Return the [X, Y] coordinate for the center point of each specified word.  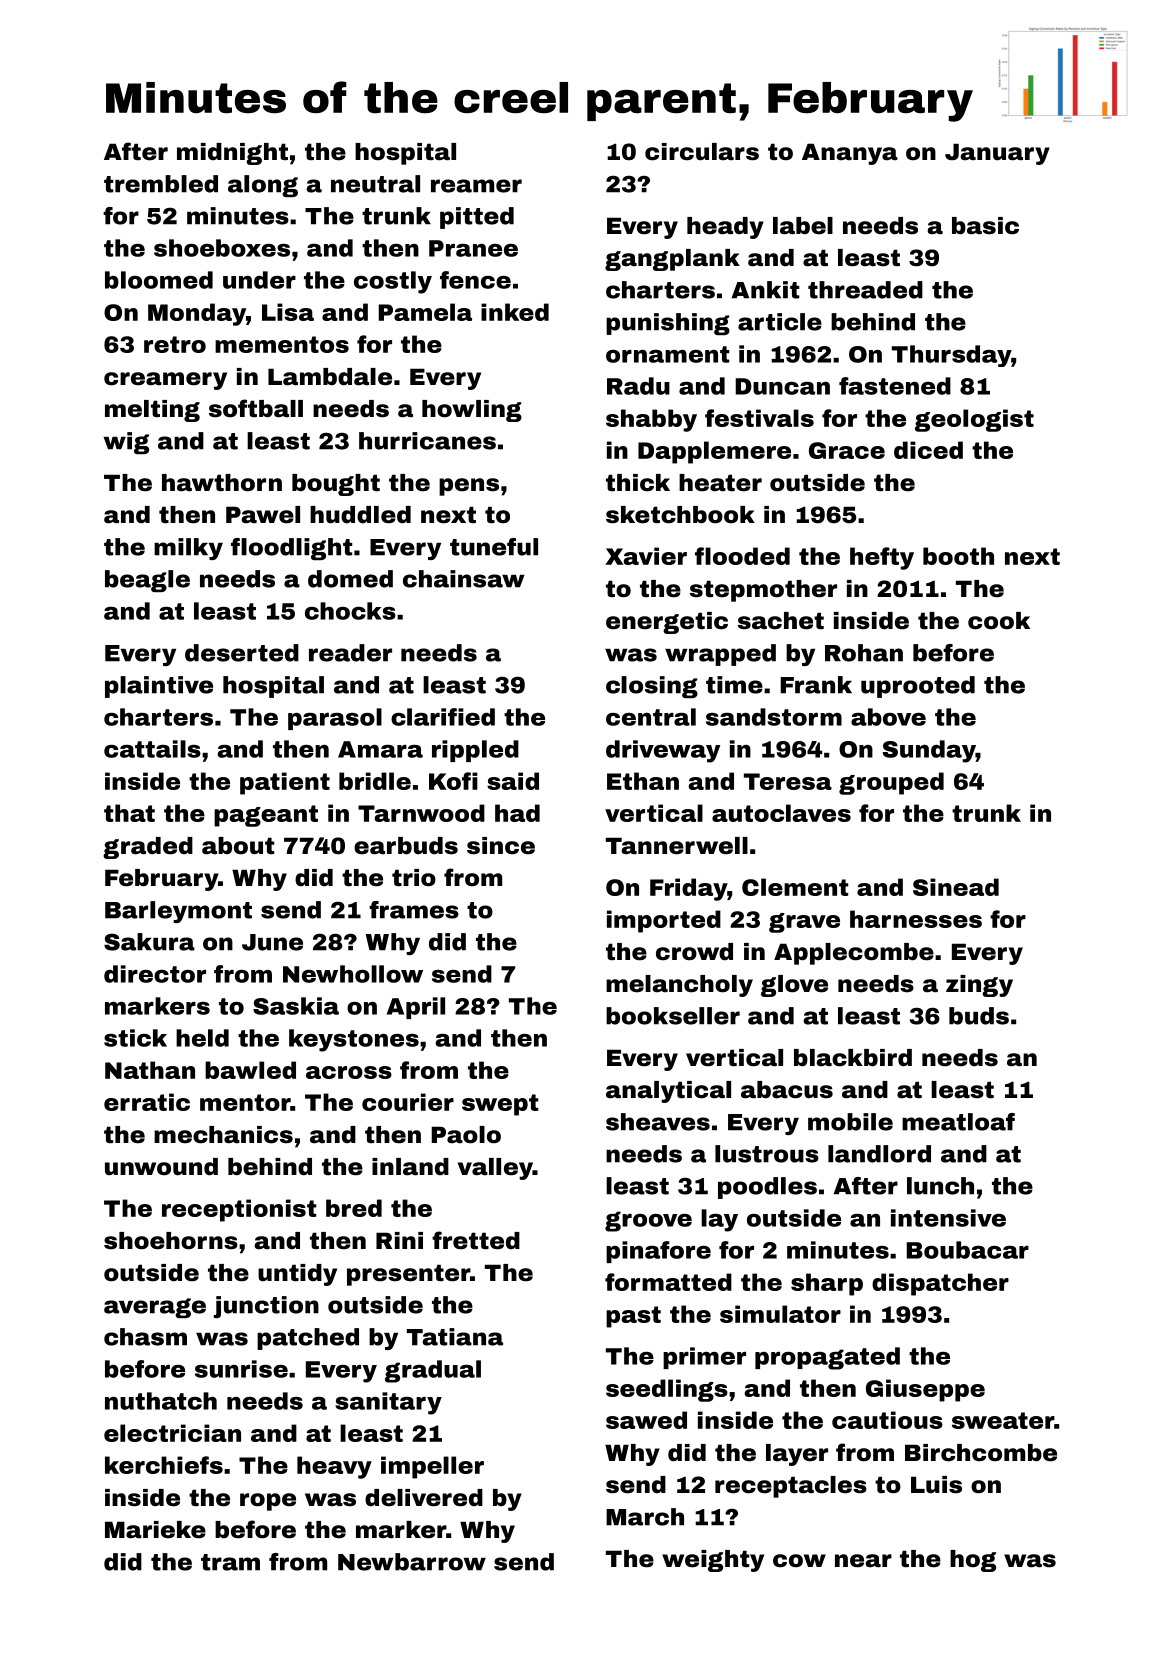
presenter [408, 1275]
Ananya [850, 154]
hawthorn [222, 483]
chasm [145, 1337]
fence [475, 280]
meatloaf [958, 1122]
